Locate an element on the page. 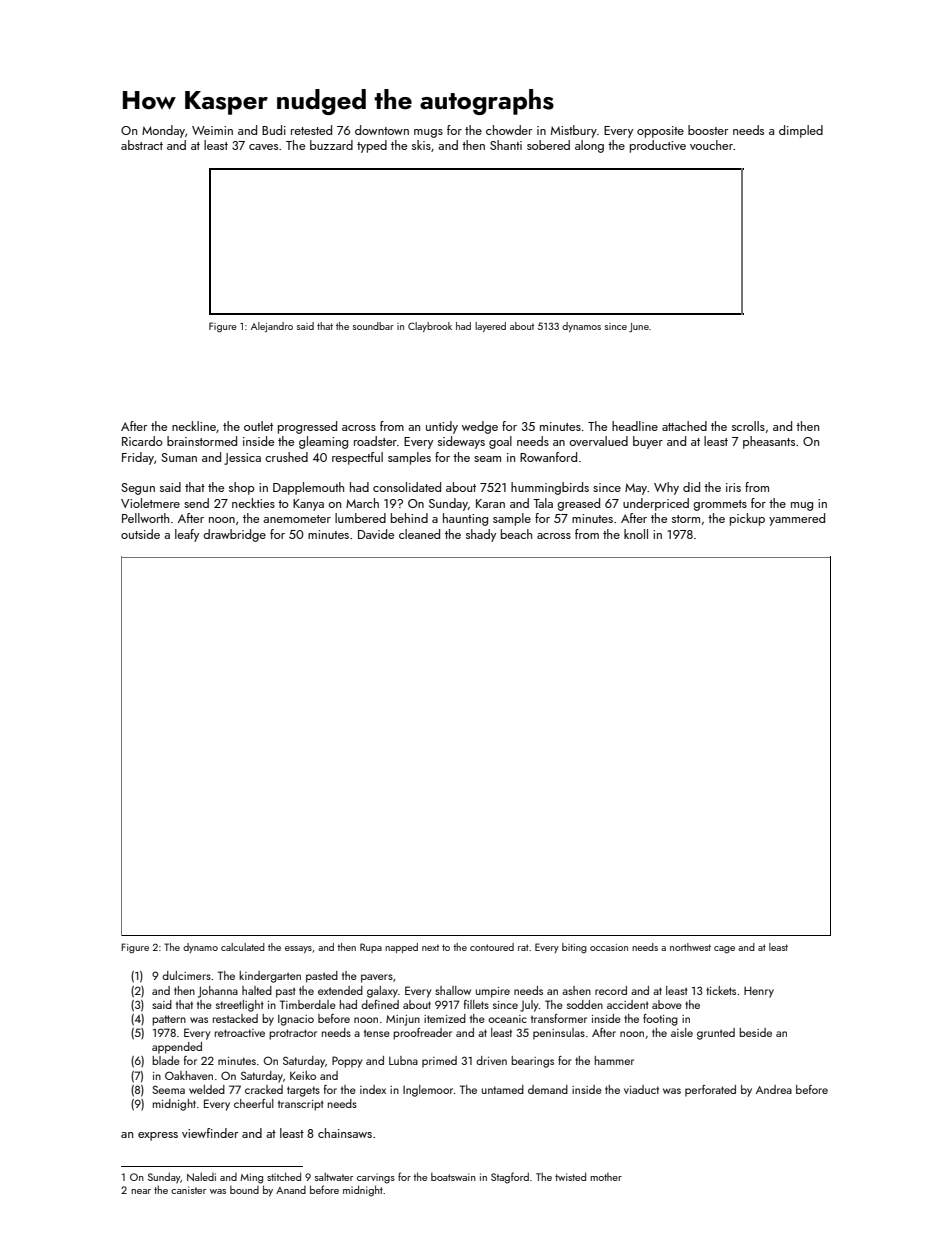 Image resolution: width=952 pixels, height=1233 pixels. skis is located at coordinates (421, 145).
